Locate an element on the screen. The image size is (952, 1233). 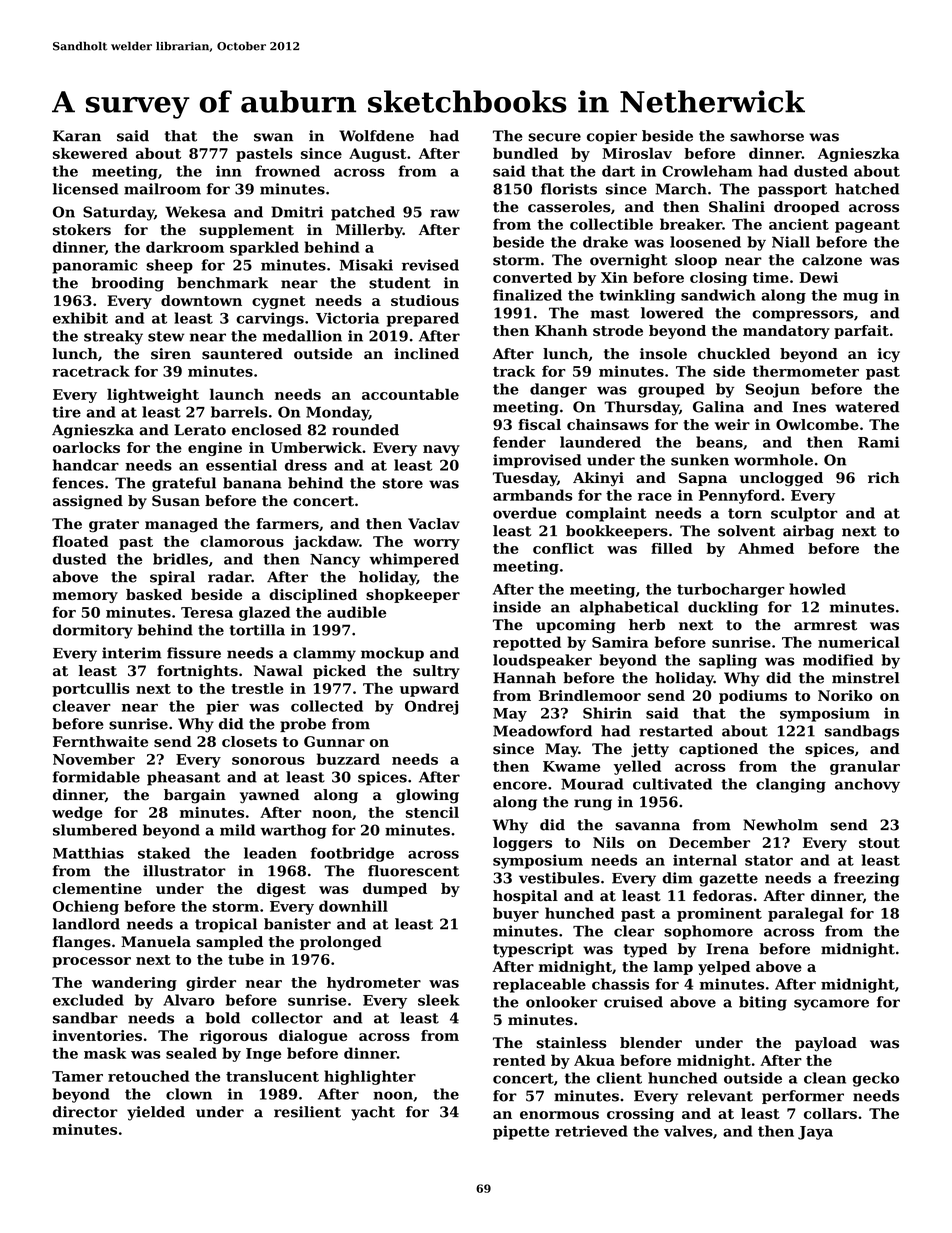
memory is located at coordinates (85, 597).
